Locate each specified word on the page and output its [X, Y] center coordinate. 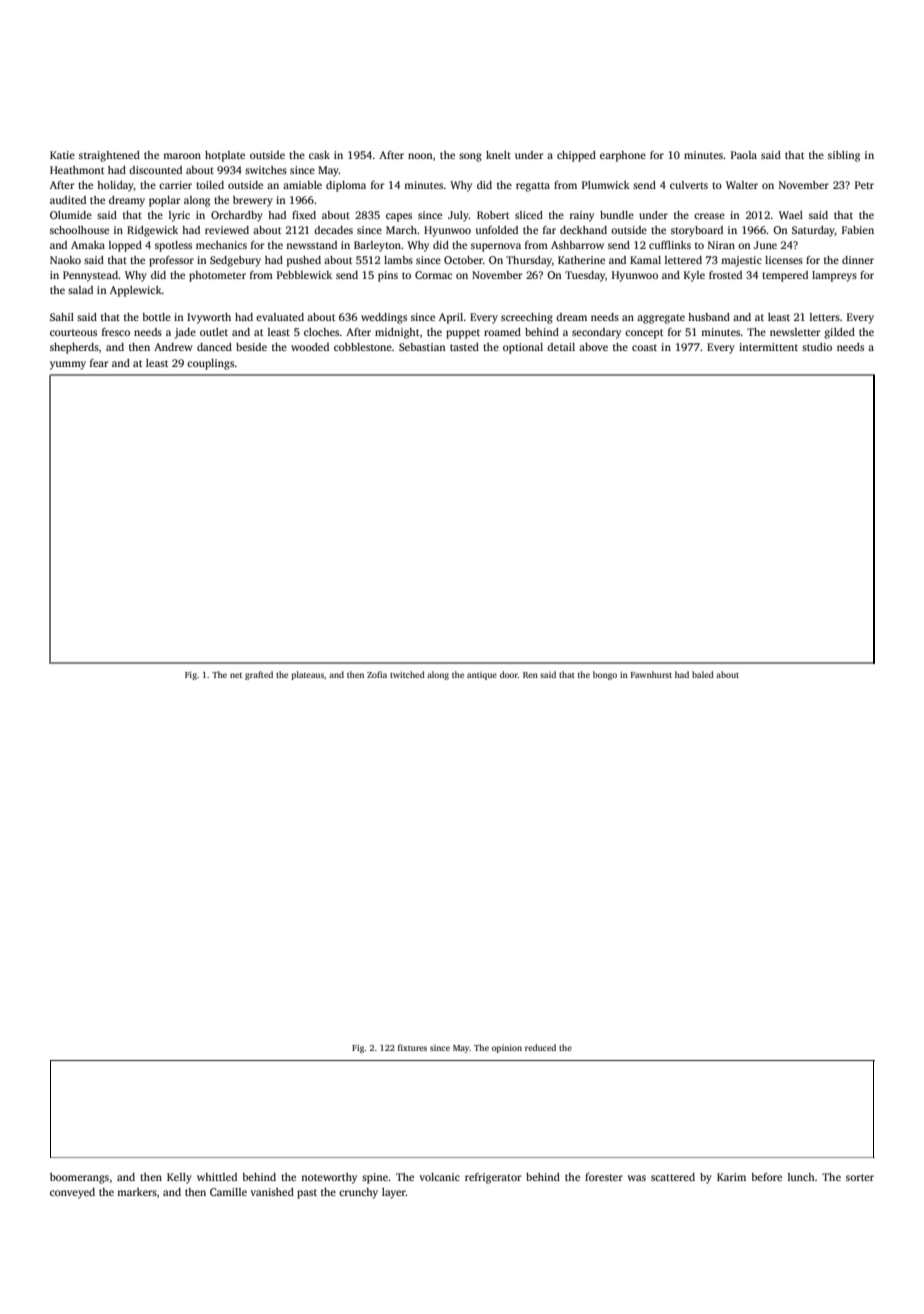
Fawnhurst [651, 674]
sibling [844, 156]
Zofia [377, 674]
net [236, 675]
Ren [530, 675]
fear [99, 363]
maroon [182, 156]
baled [703, 674]
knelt [498, 155]
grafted [259, 675]
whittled [217, 1177]
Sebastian [422, 347]
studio [817, 347]
